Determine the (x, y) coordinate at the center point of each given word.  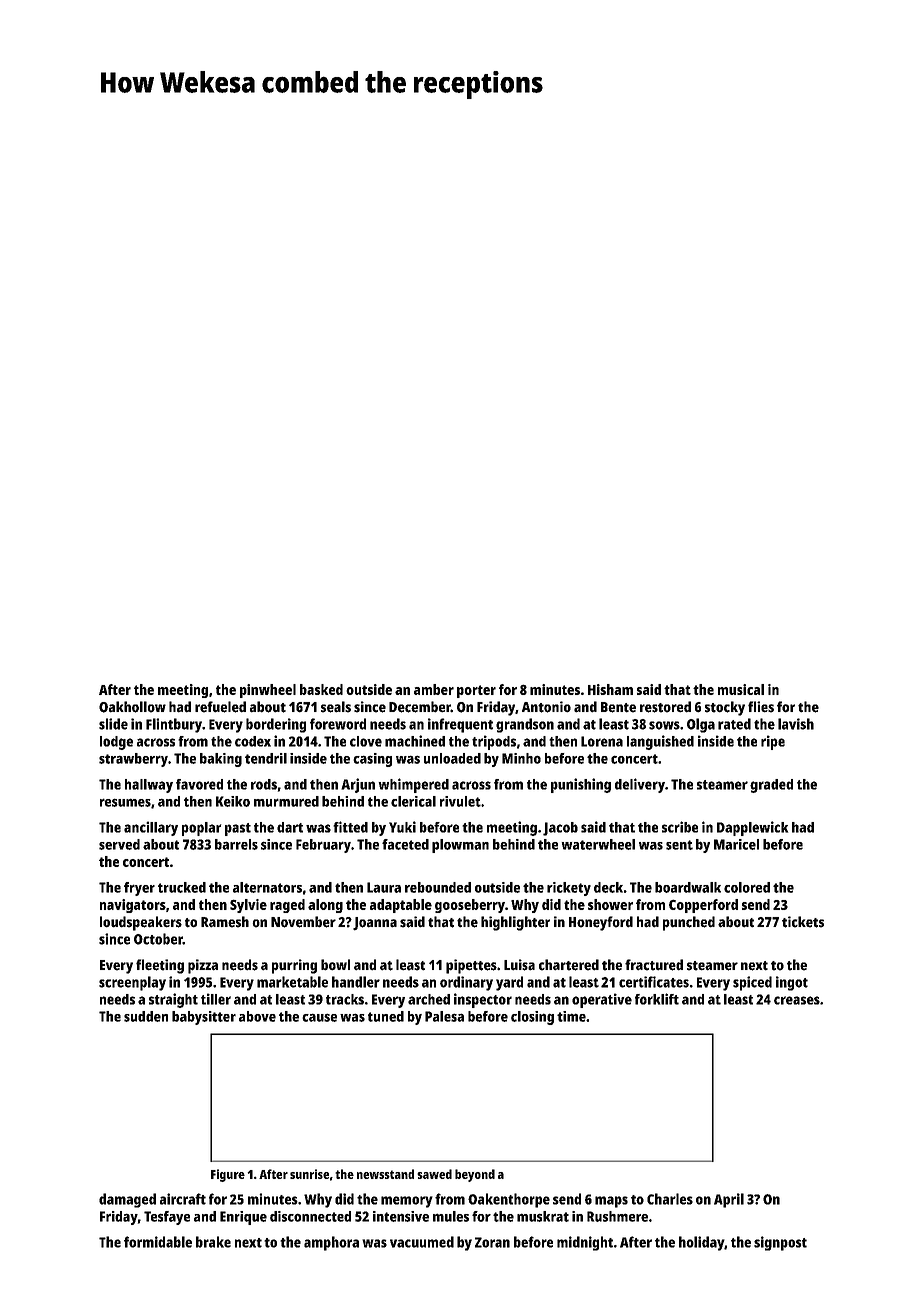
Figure (228, 1175)
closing (532, 1018)
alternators (267, 887)
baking (221, 760)
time (571, 1016)
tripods (494, 742)
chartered (569, 965)
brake (213, 1242)
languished (660, 742)
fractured (654, 965)
